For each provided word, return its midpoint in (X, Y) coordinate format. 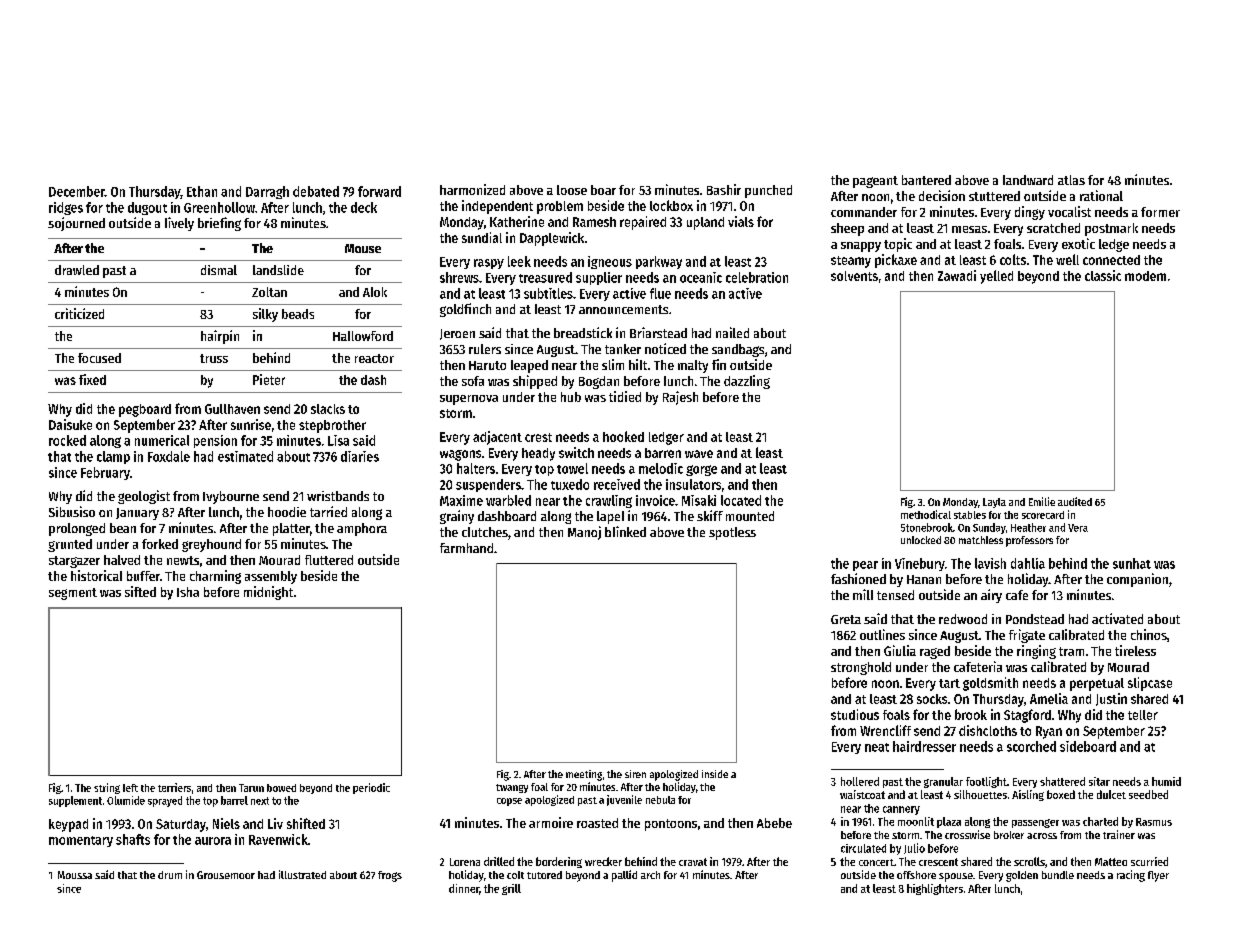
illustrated (302, 874)
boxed (1061, 794)
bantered (926, 180)
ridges (66, 208)
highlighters (935, 889)
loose (572, 190)
